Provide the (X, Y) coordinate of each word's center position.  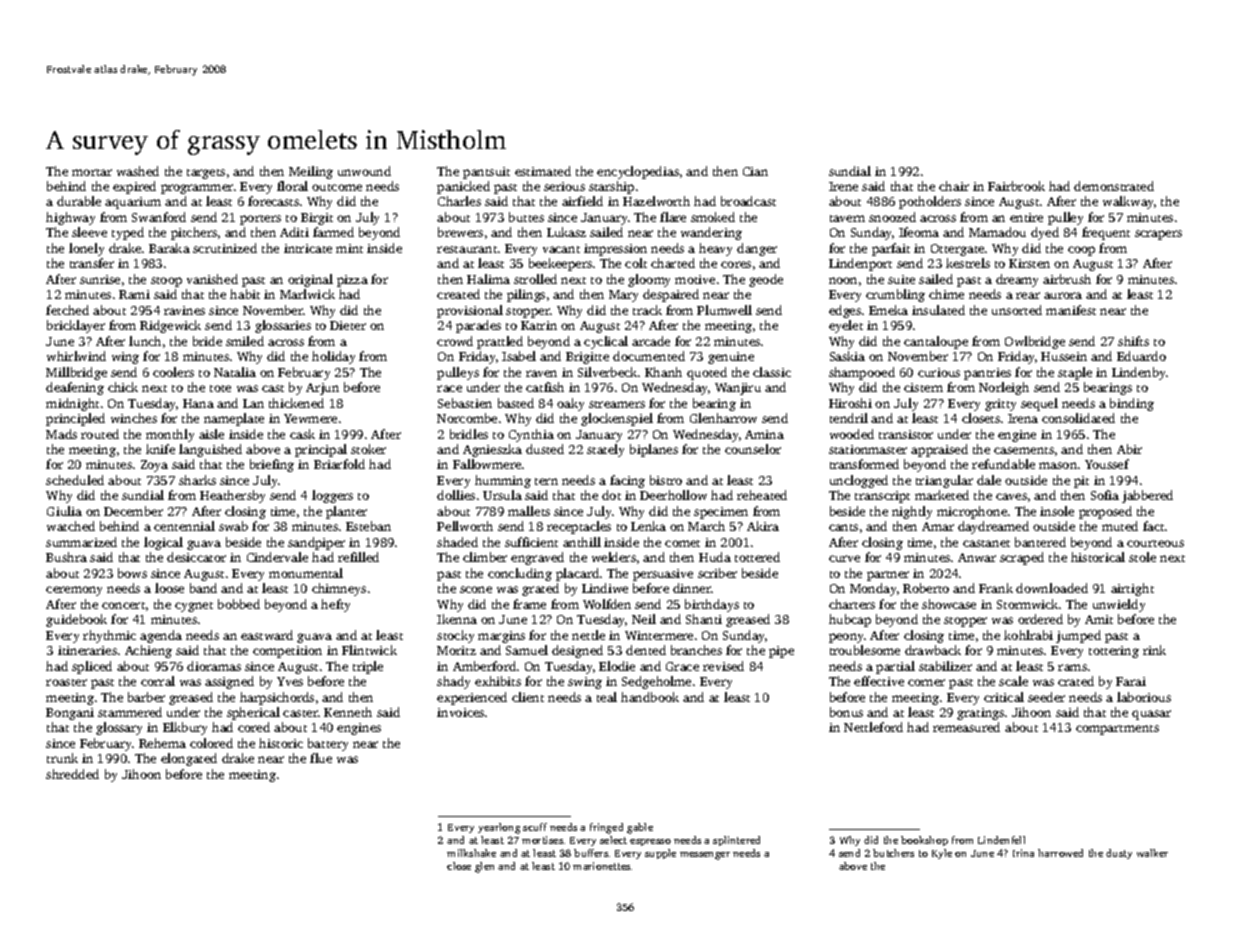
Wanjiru (738, 389)
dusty (1119, 854)
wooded (852, 434)
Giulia (64, 511)
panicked (463, 187)
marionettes (601, 866)
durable (79, 201)
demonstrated (1114, 186)
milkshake (471, 853)
